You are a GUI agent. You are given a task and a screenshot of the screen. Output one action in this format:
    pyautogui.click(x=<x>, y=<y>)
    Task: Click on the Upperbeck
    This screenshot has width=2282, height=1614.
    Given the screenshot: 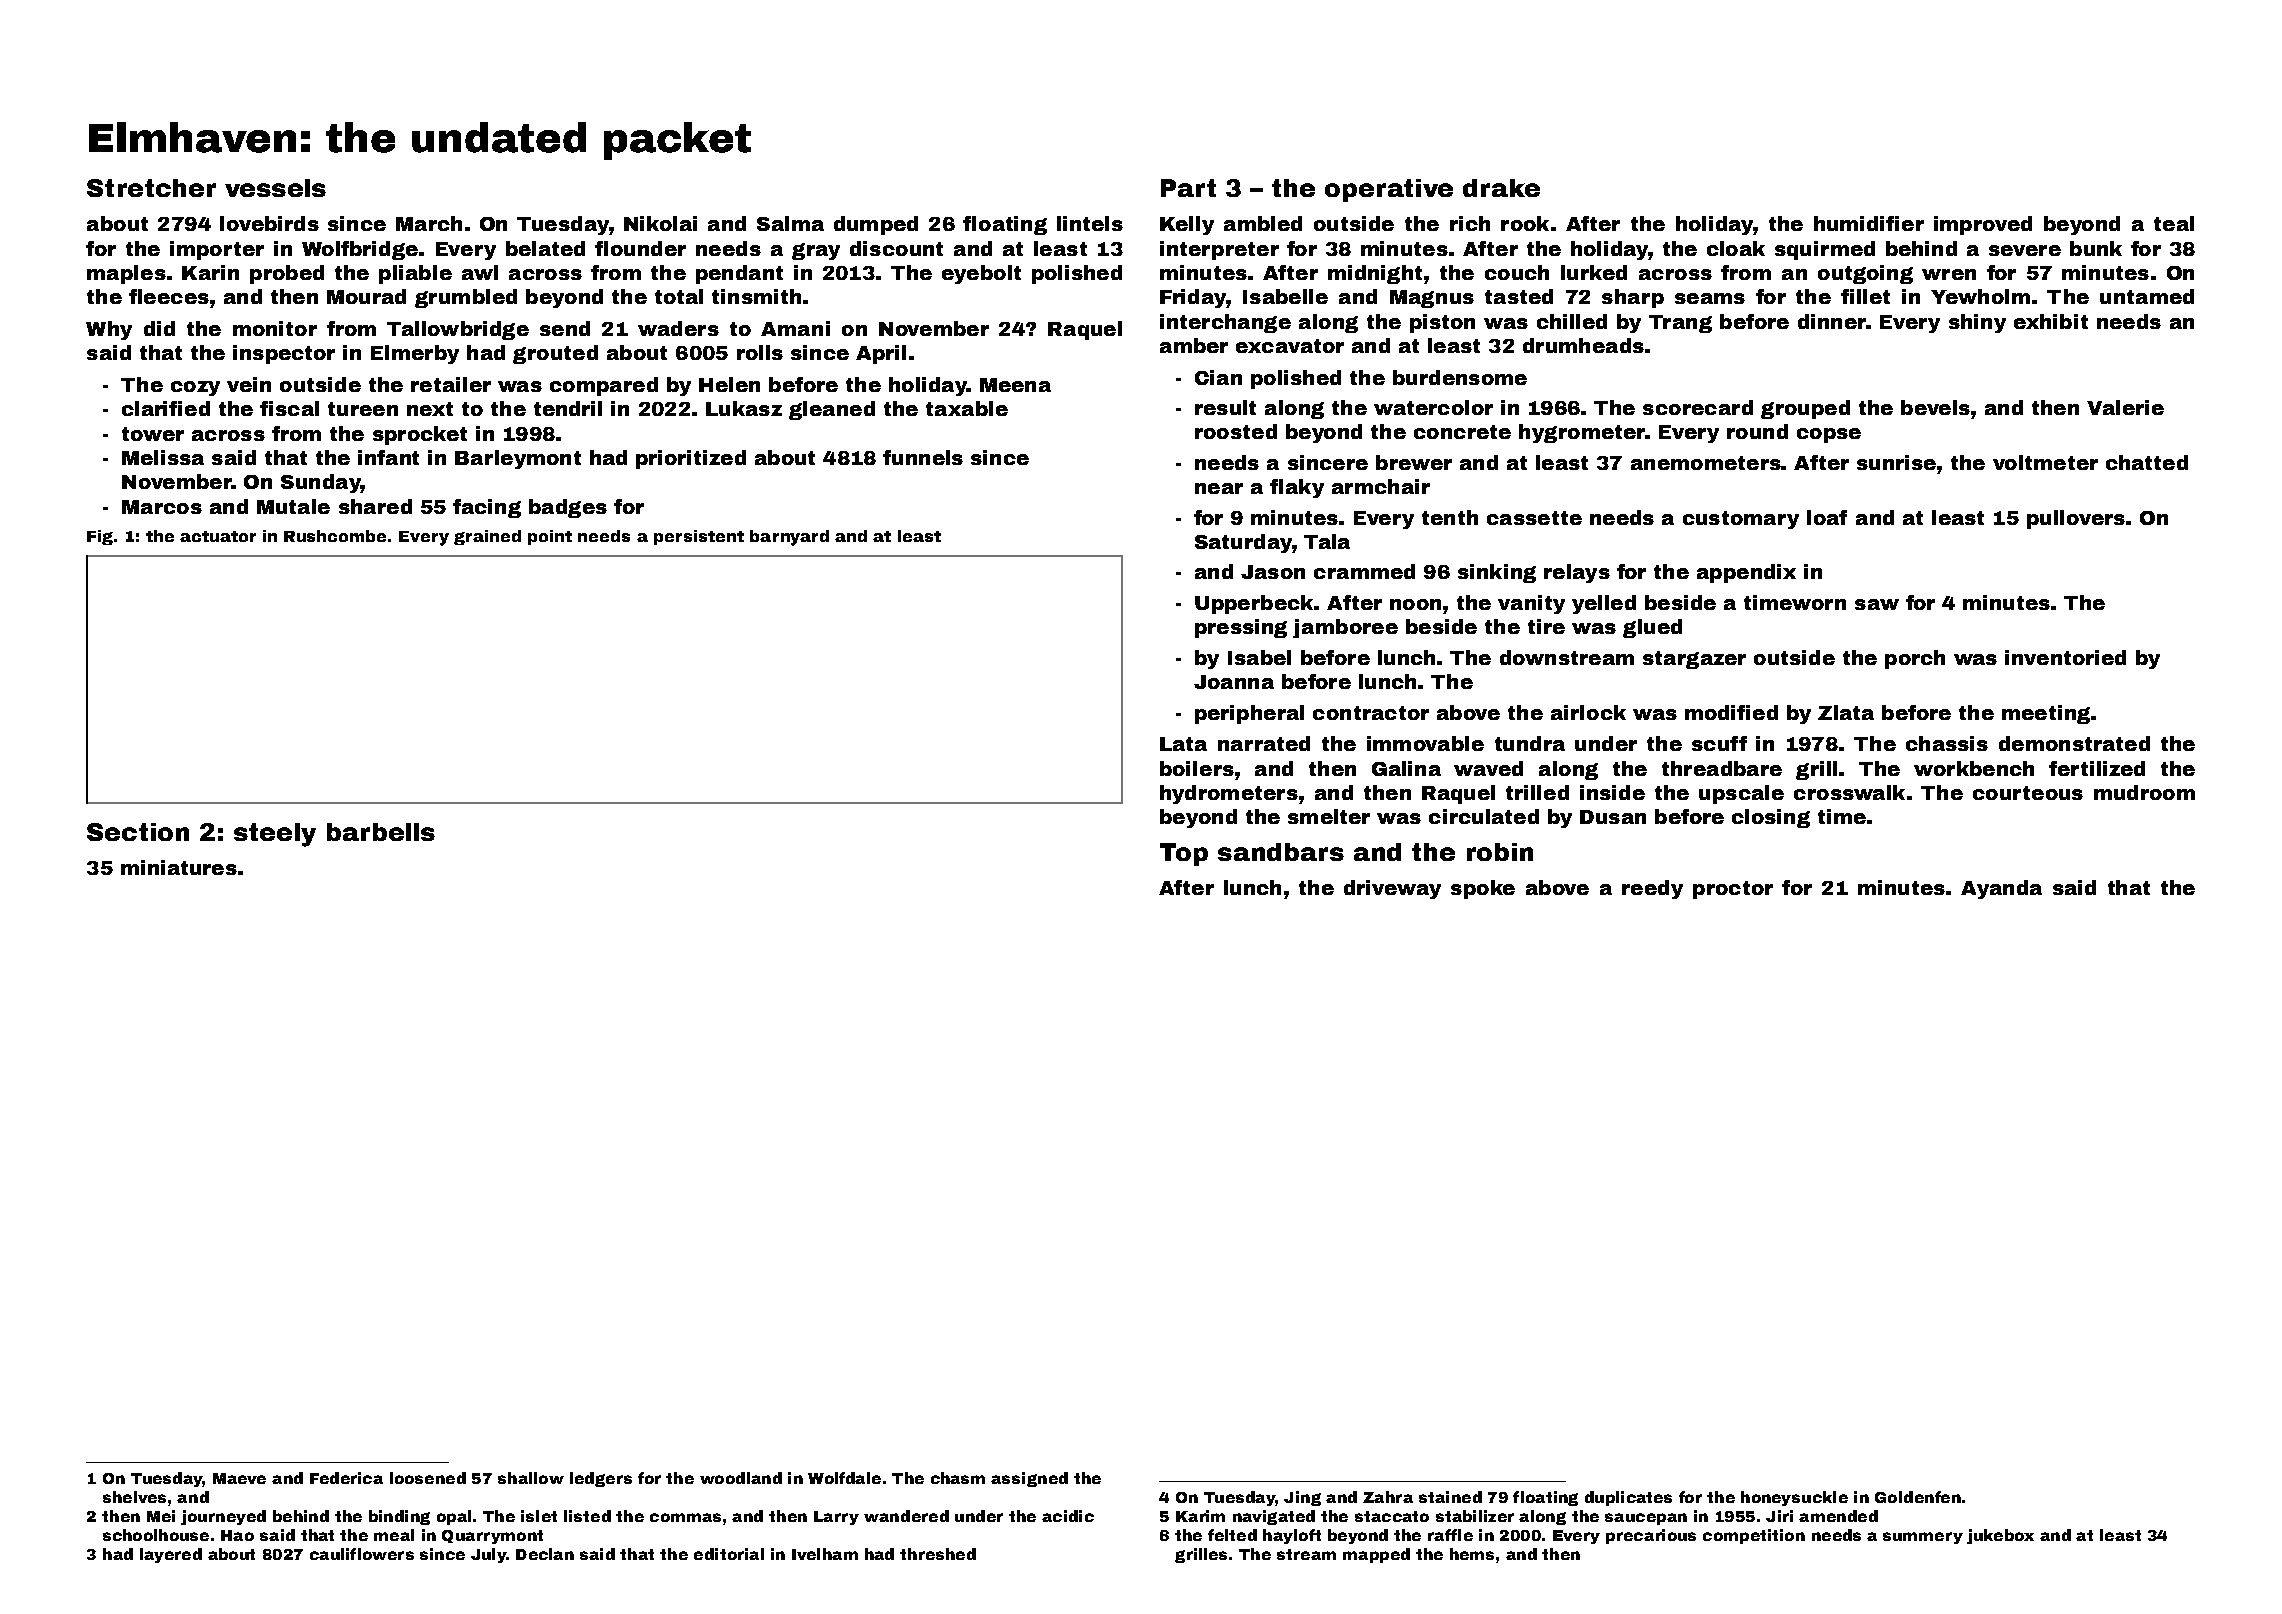 What is the action you would take?
    pyautogui.click(x=1254, y=604)
